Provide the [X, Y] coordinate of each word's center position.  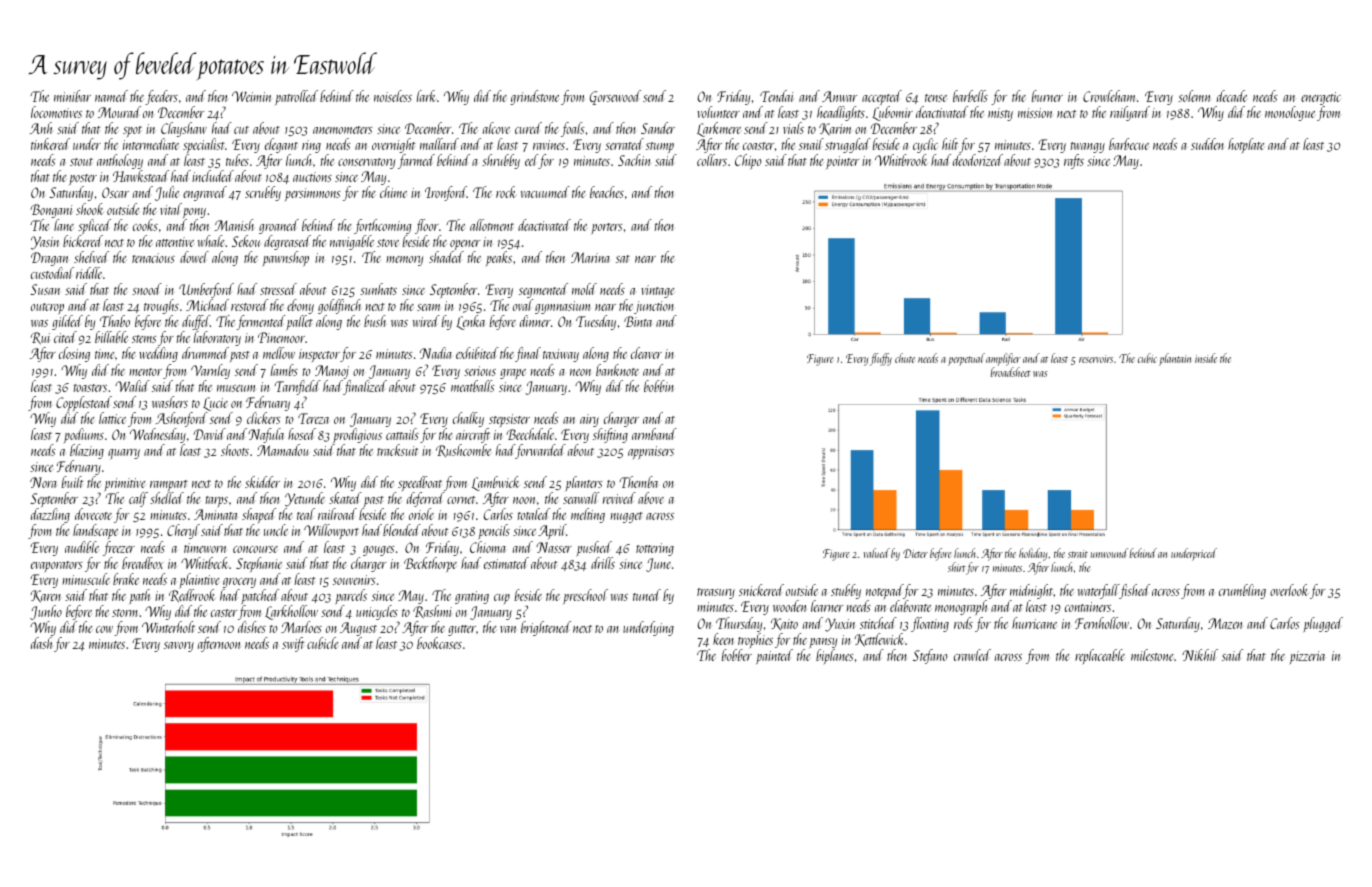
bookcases [439, 643]
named [111, 96]
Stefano [930, 656]
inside [1206, 358]
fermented [261, 322]
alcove [496, 128]
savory [179, 647]
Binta [638, 321]
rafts [1074, 161]
